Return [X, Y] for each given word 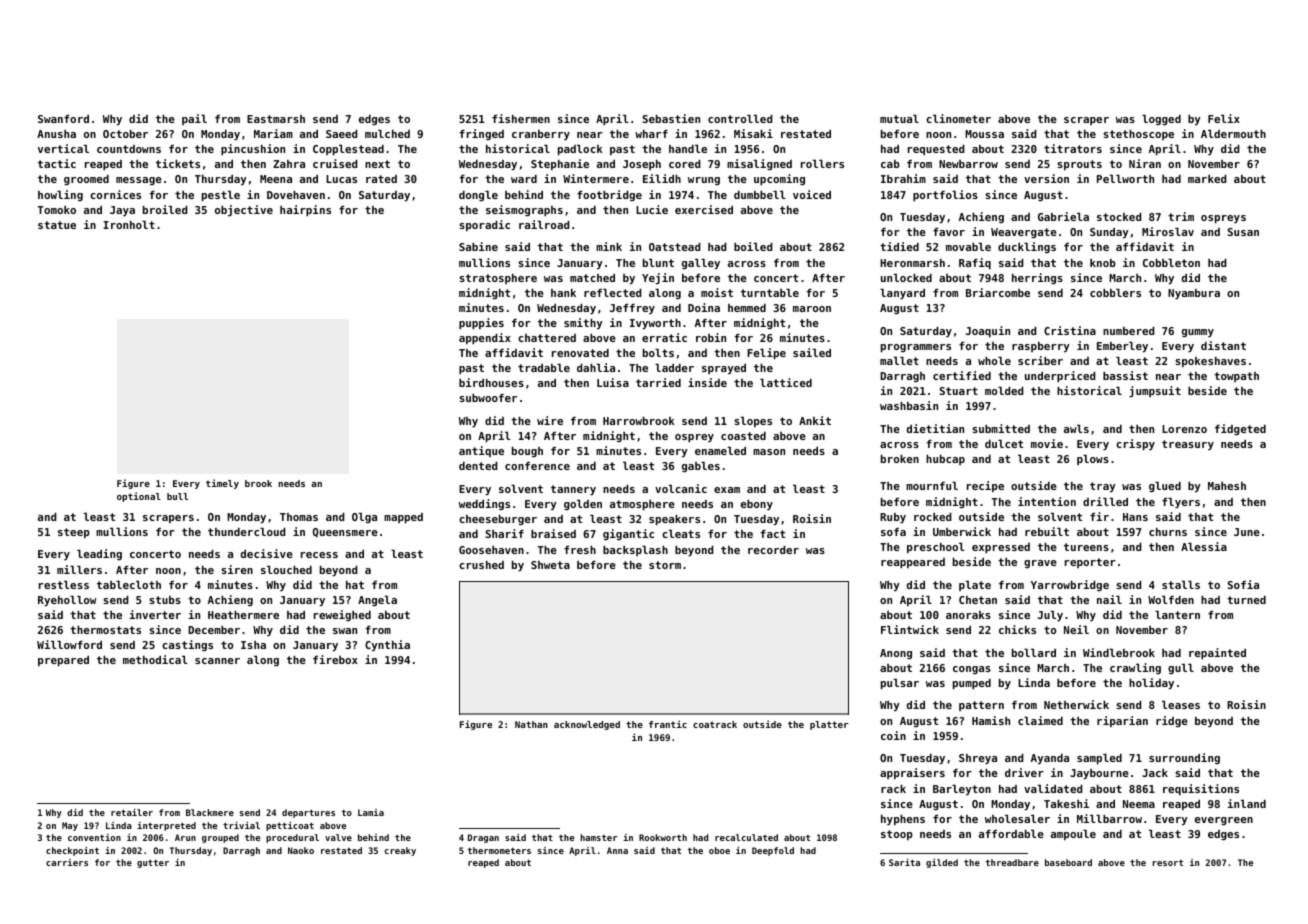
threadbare [1012, 862]
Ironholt [129, 224]
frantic [668, 724]
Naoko [301, 850]
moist [717, 292]
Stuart [958, 391]
